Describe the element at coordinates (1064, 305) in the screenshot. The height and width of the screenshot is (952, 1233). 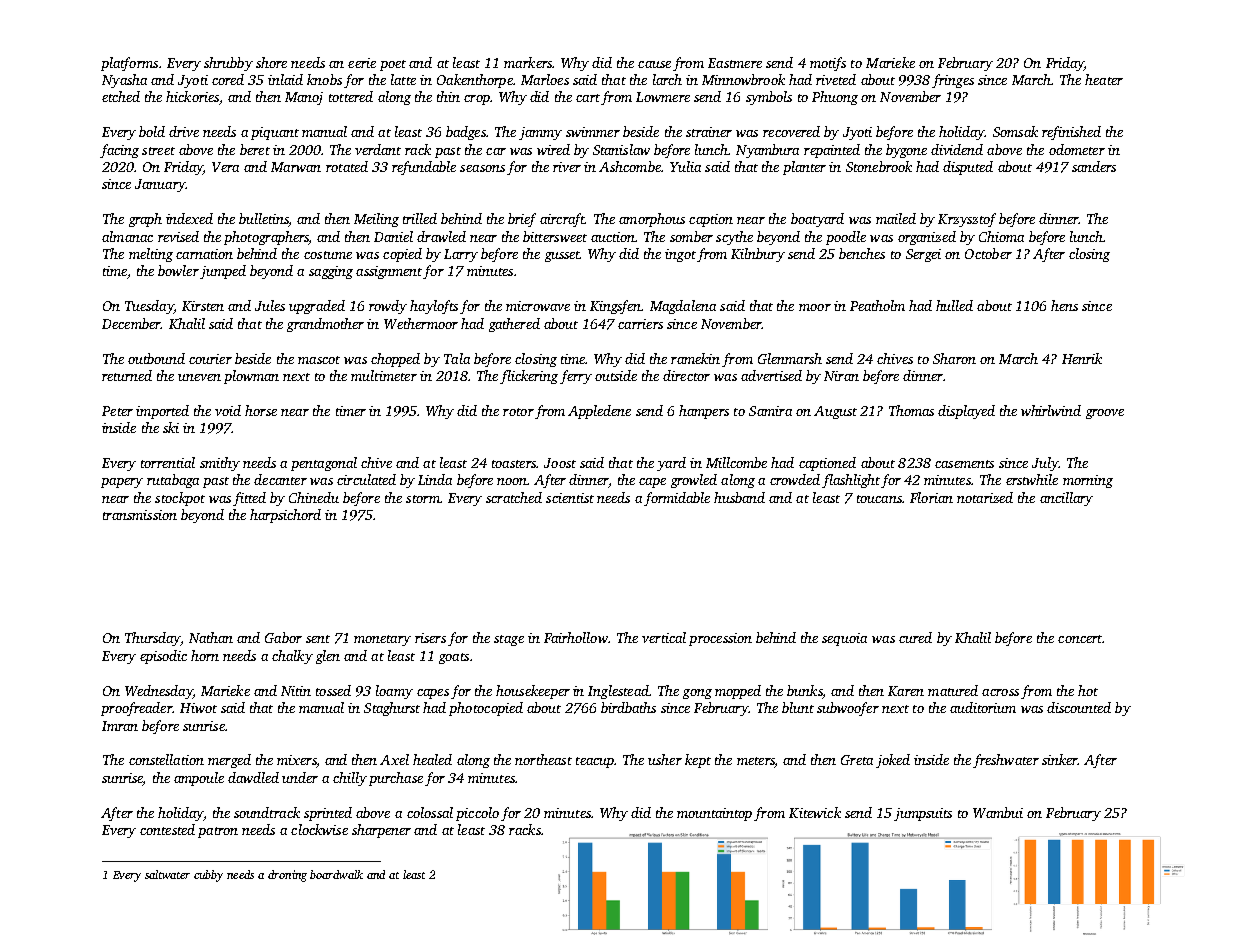
I see `hens` at that location.
